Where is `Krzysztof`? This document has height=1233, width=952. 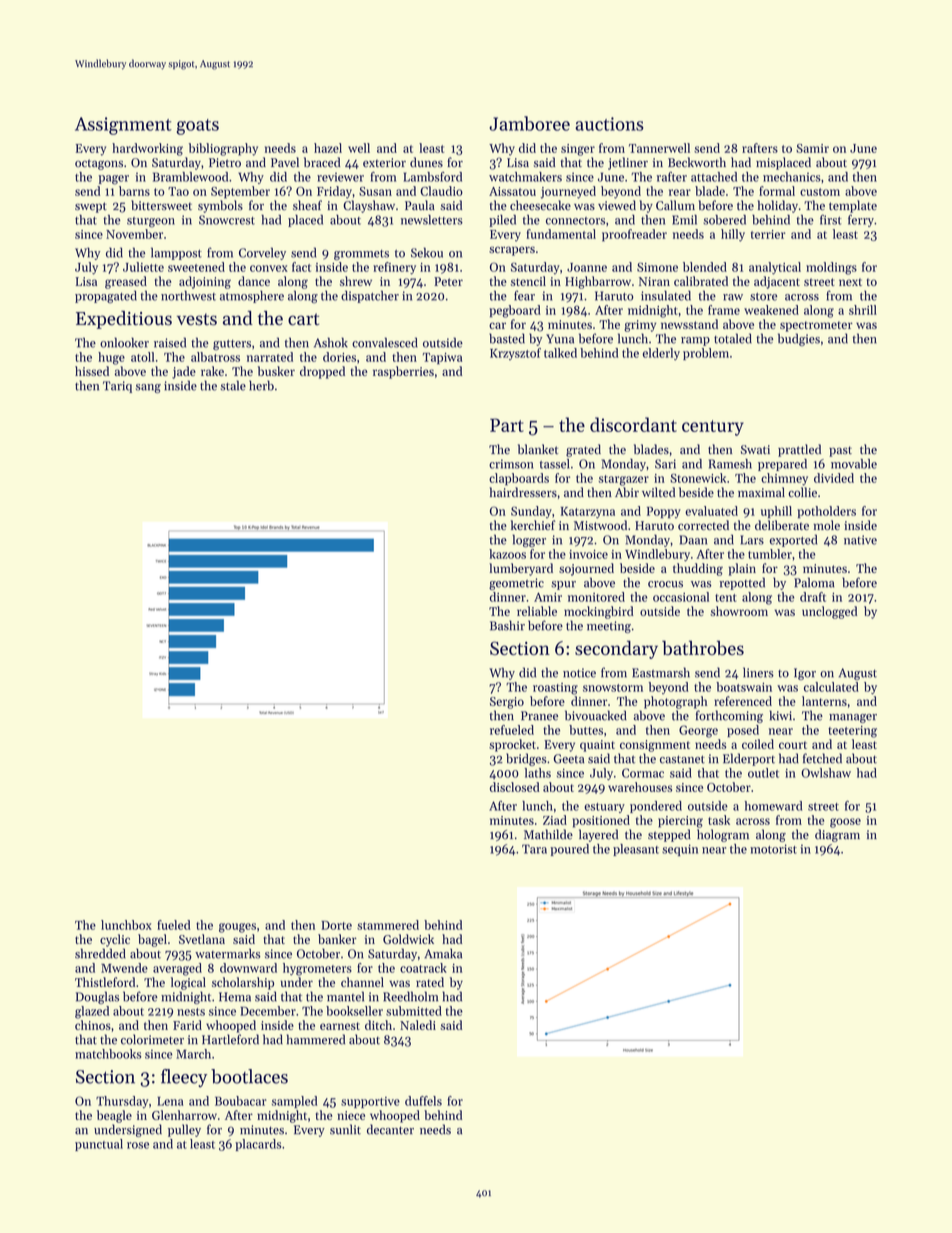
Krzysztof is located at coordinates (515, 354).
